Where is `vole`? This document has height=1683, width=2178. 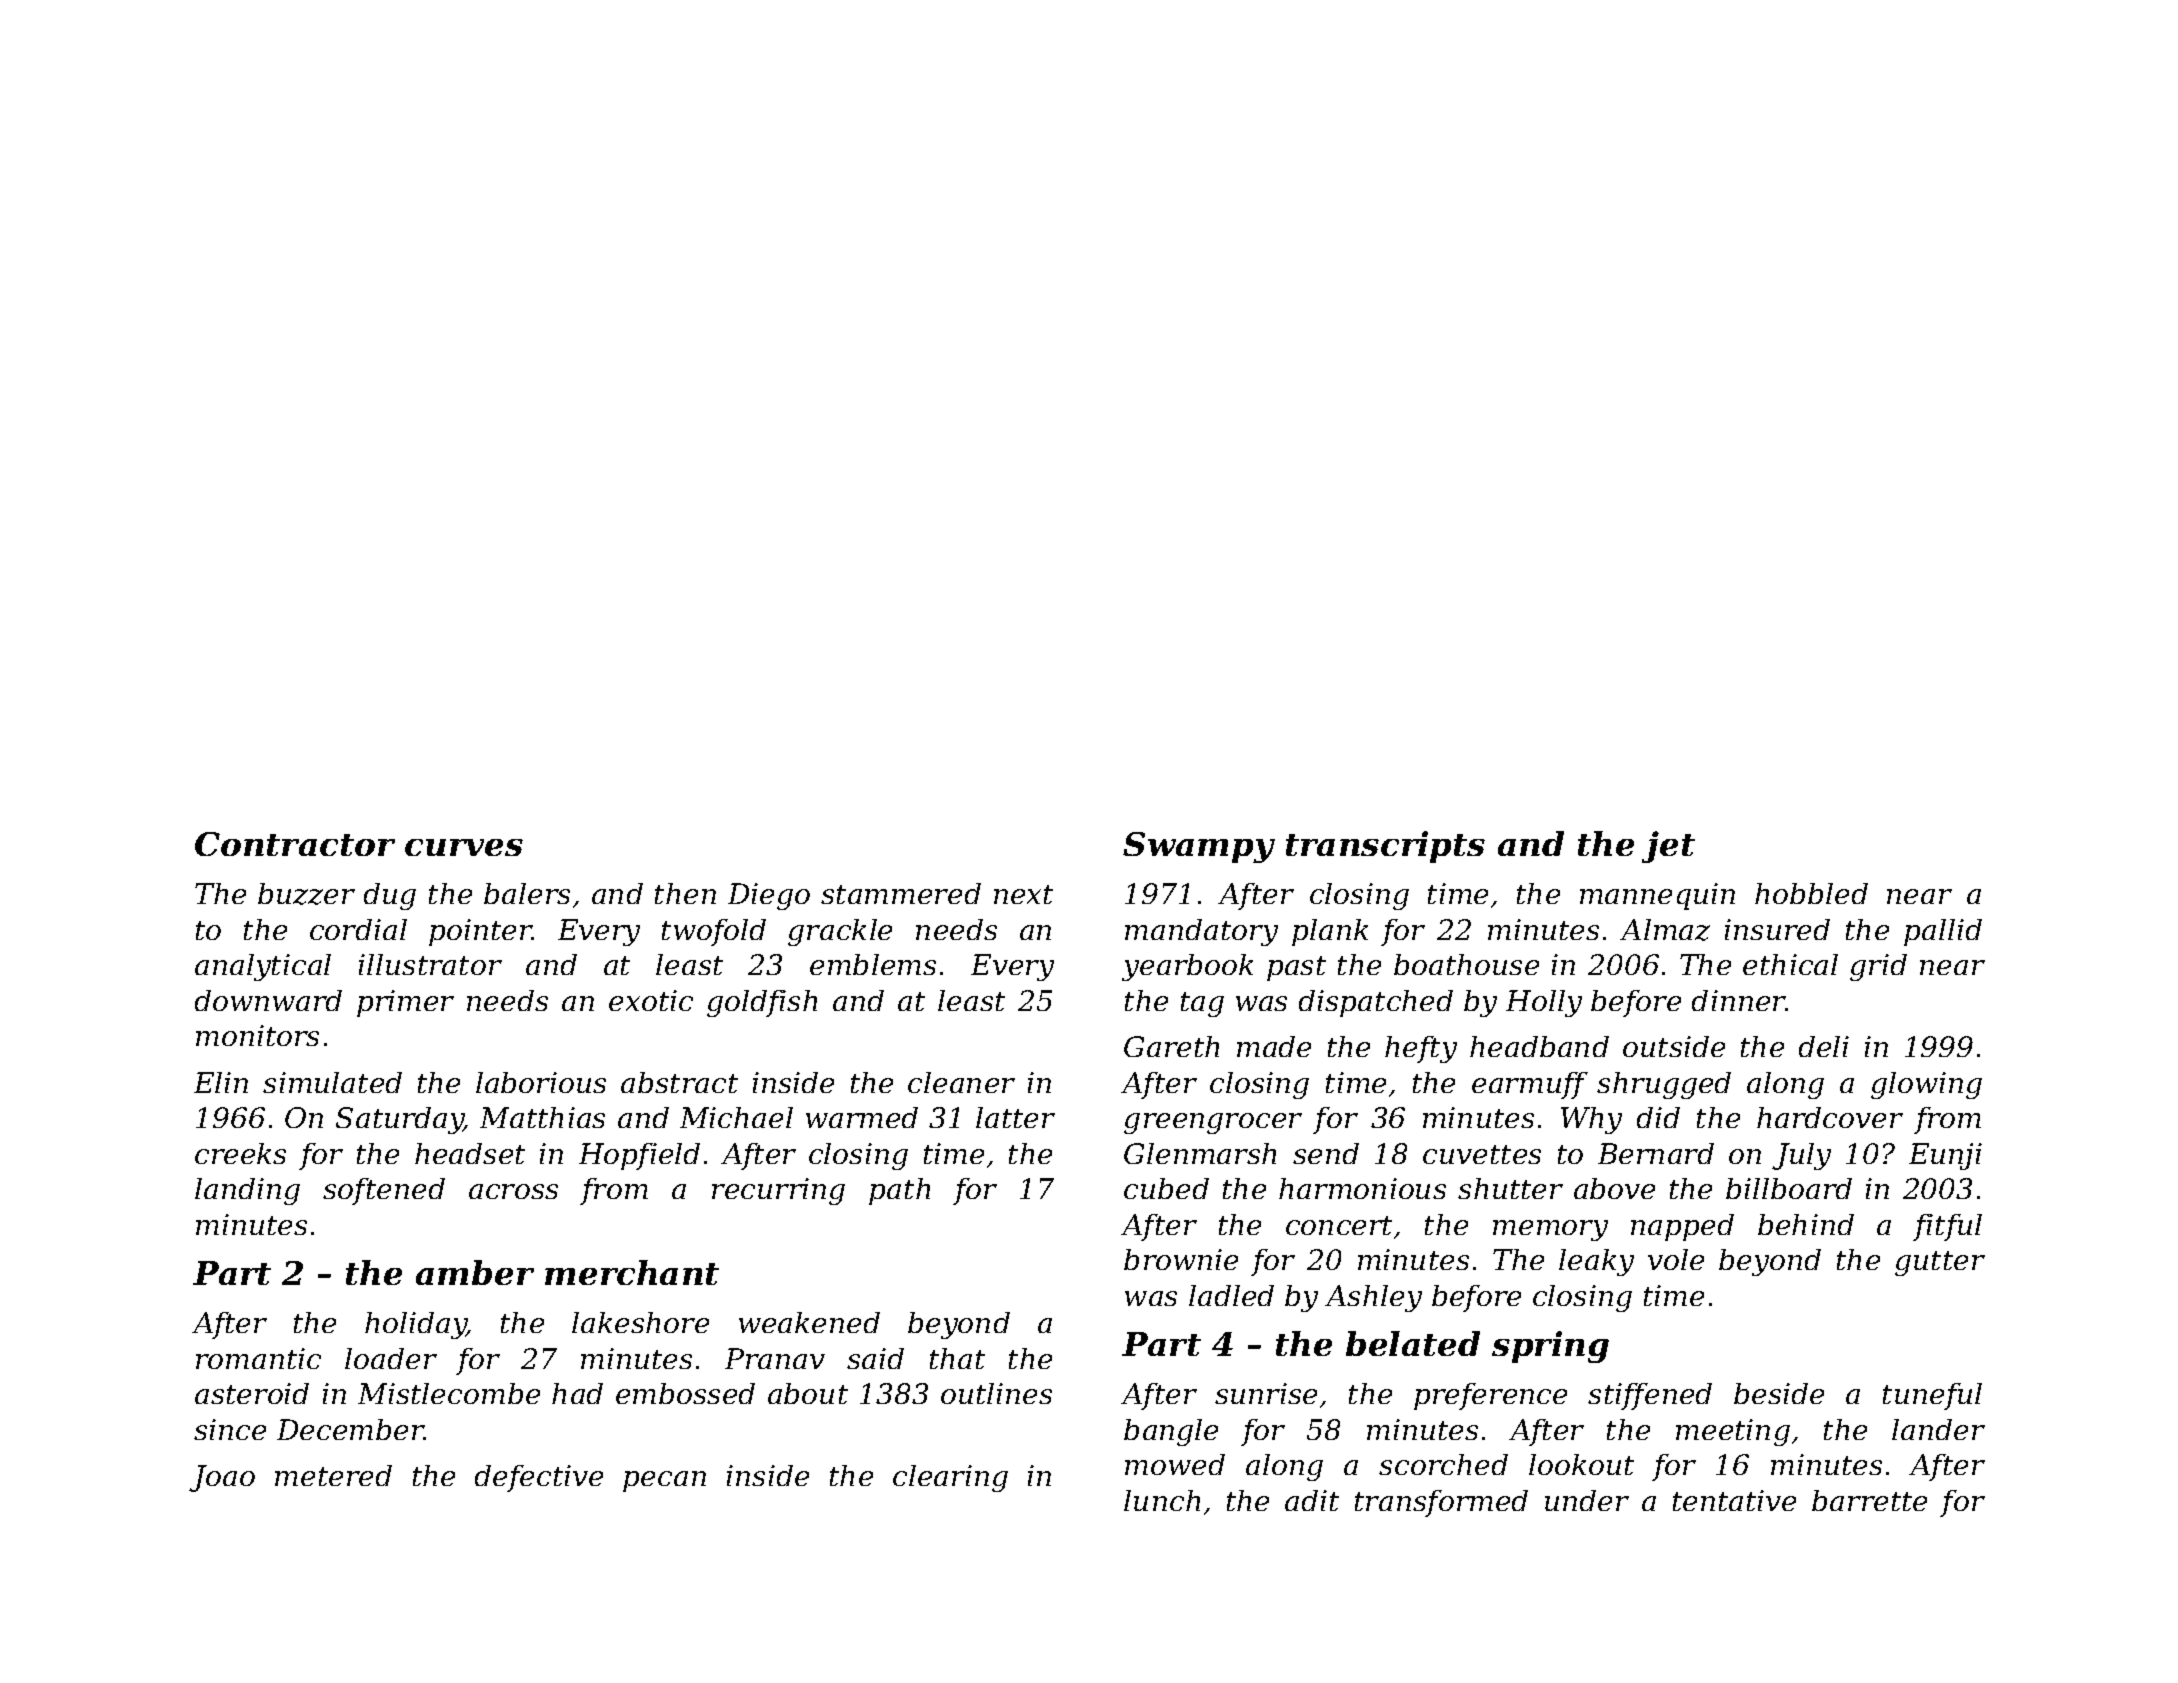
vole is located at coordinates (1676, 1259).
